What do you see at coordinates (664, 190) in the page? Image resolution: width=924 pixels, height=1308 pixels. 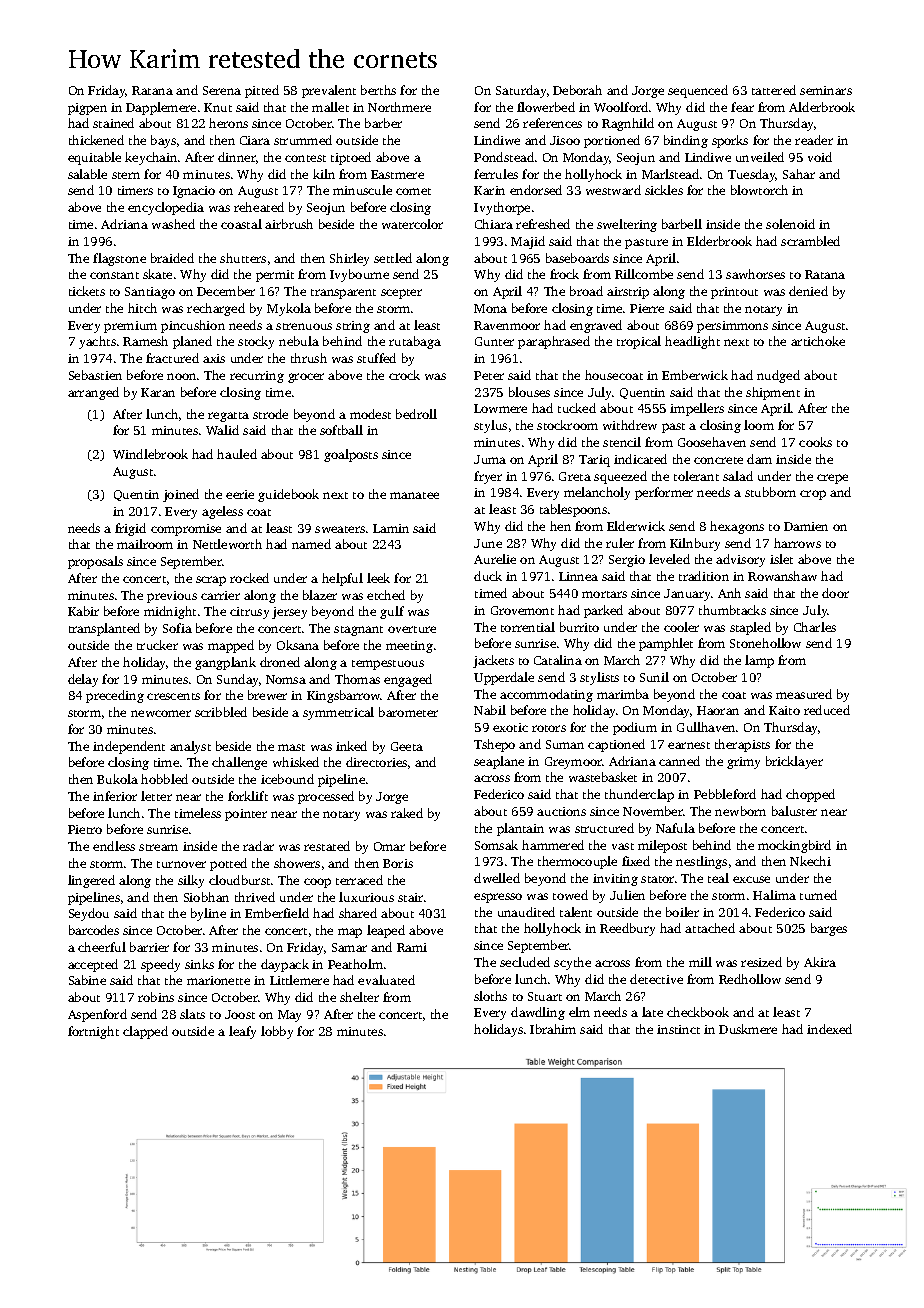 I see `sickles` at bounding box center [664, 190].
